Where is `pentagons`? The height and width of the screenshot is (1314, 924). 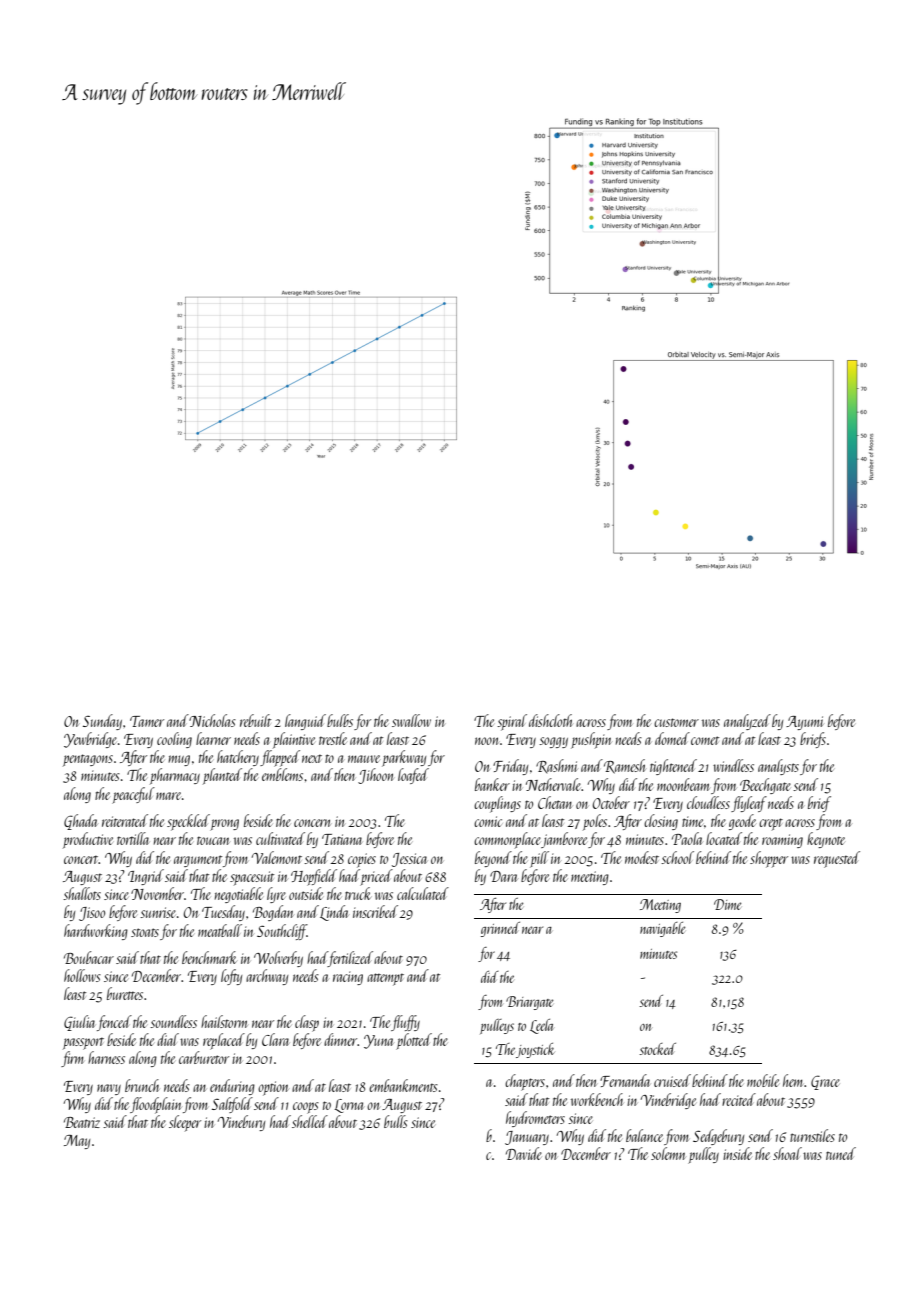 pentagons is located at coordinates (88, 760).
